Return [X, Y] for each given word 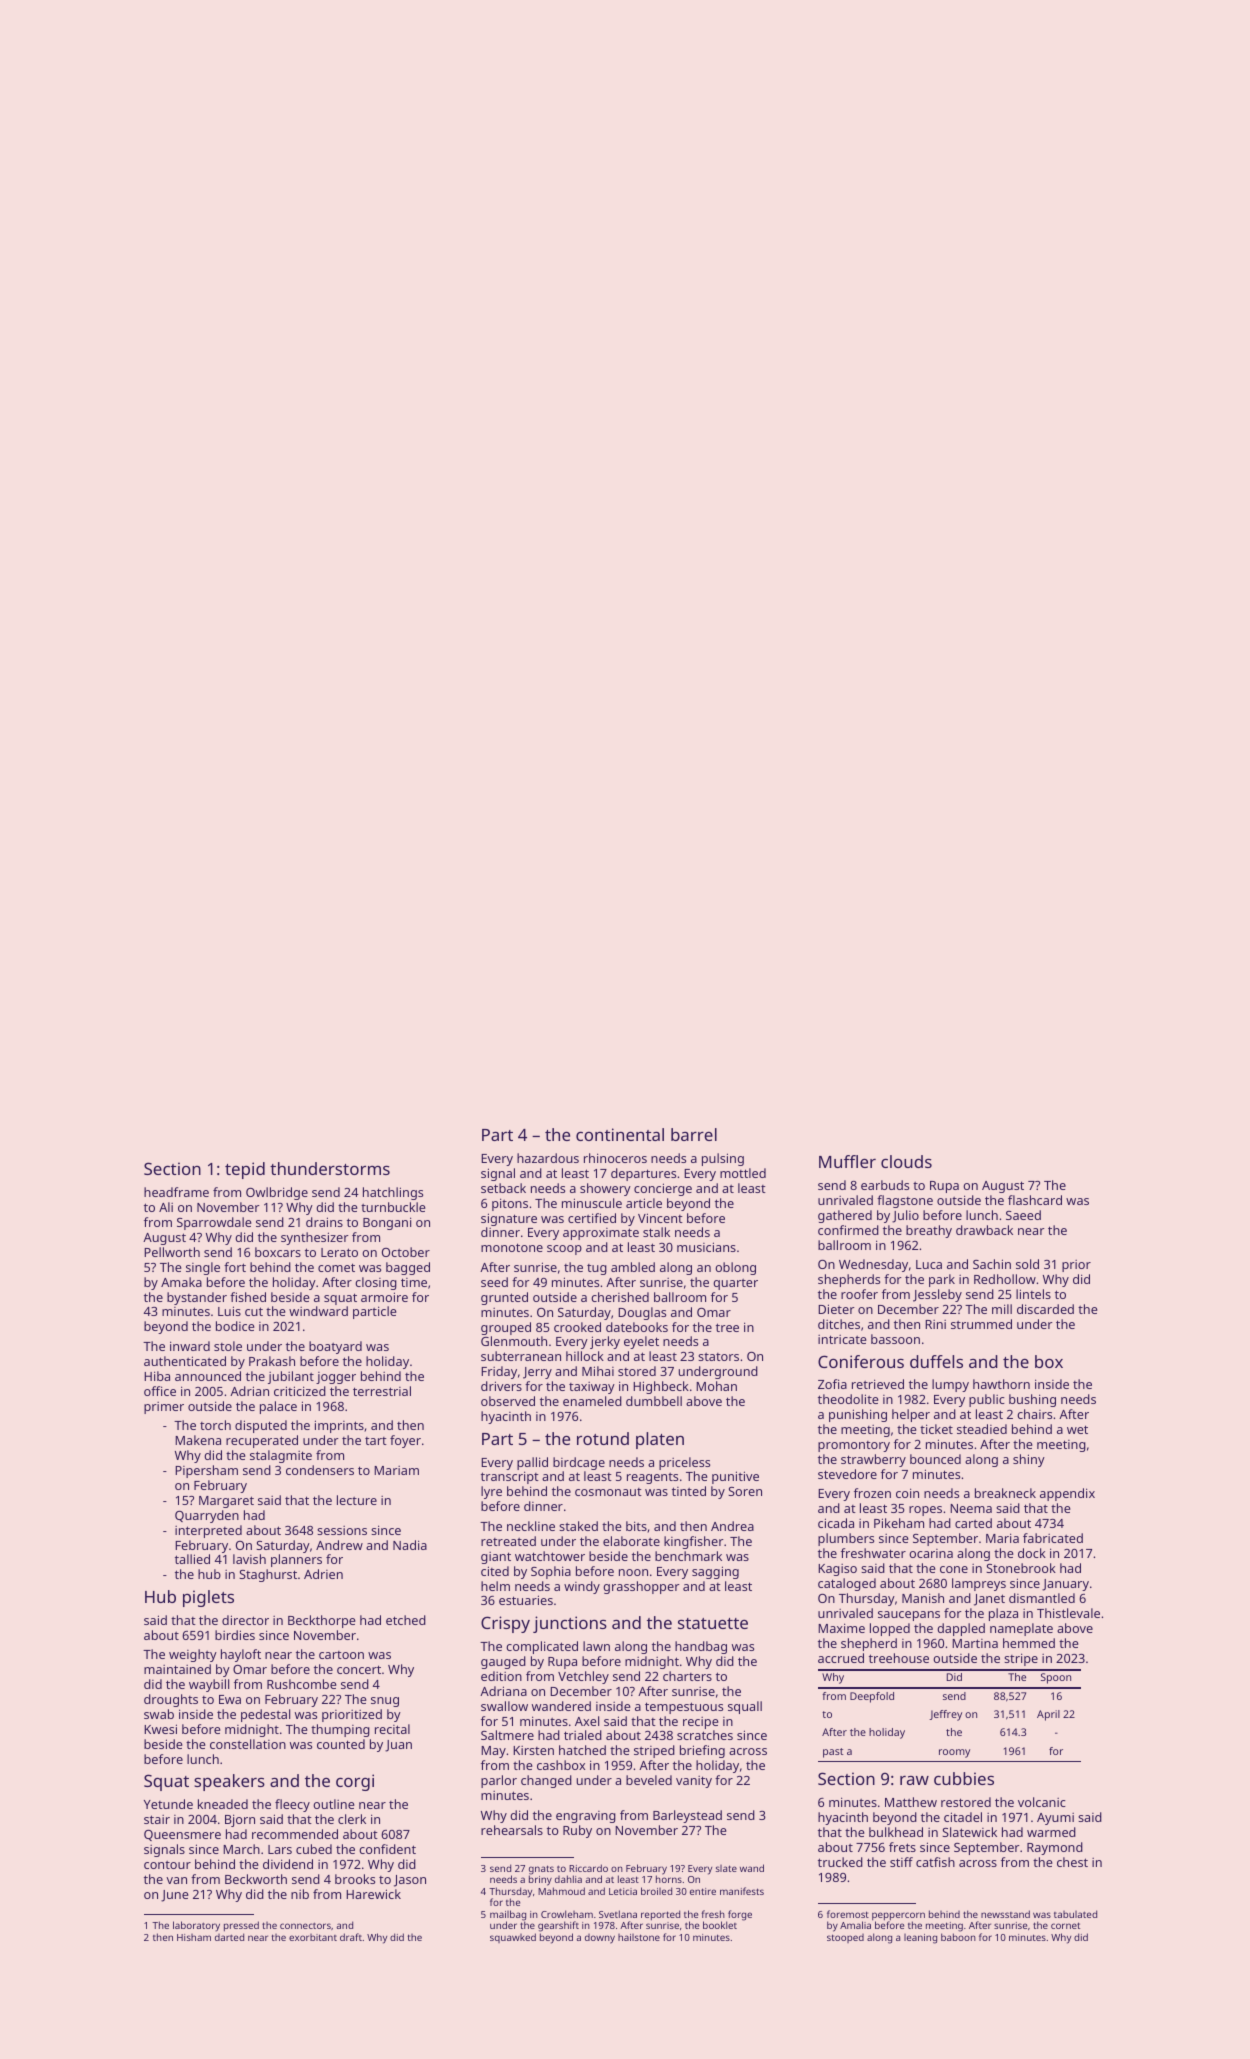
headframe [176, 1192]
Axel [587, 1721]
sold [1027, 1264]
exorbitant [313, 1937]
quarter [735, 1284]
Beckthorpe [321, 1621]
